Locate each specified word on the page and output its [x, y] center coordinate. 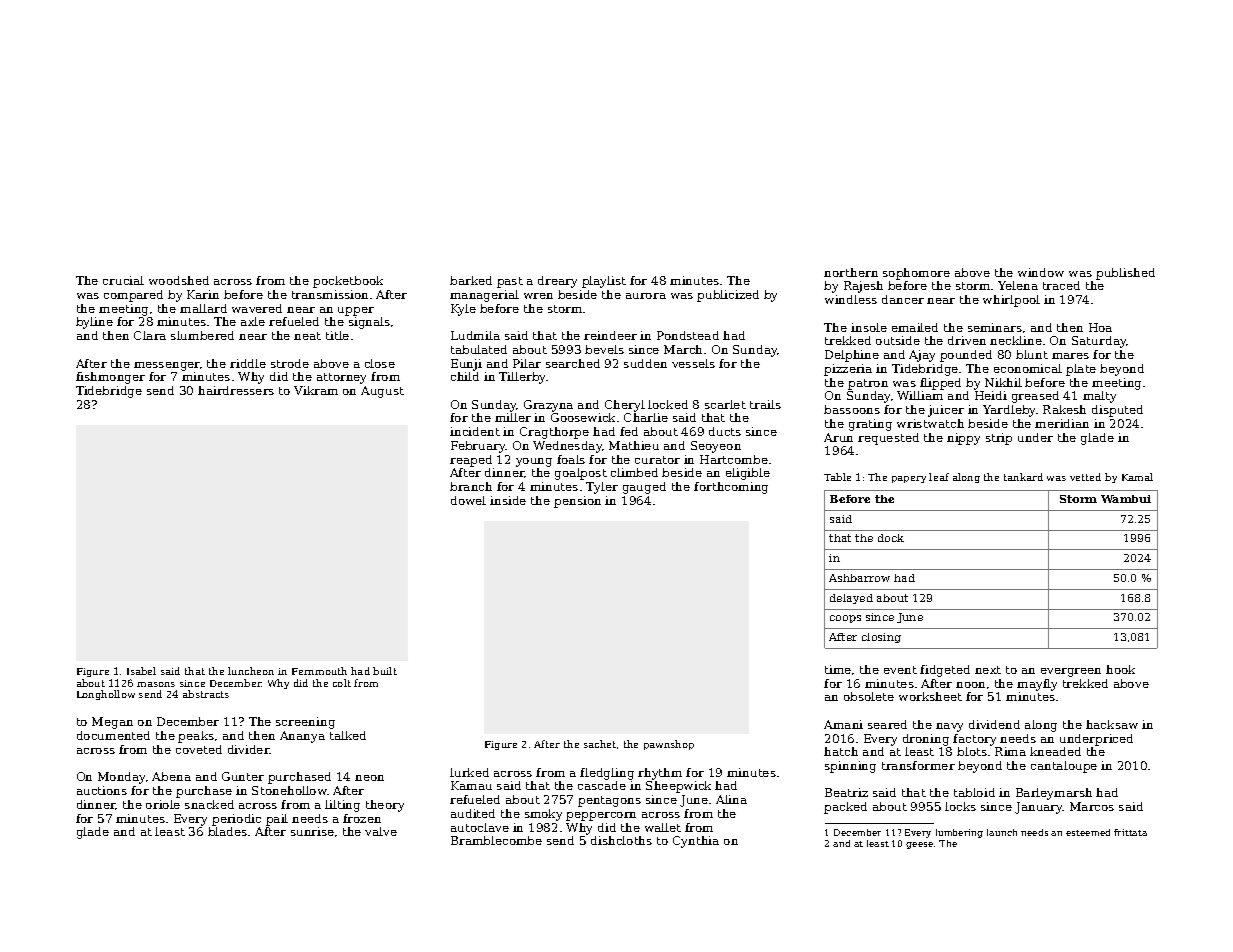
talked [348, 735]
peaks [196, 737]
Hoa [1100, 327]
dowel [468, 500]
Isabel [141, 671]
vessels [693, 363]
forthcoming [731, 488]
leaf [939, 477]
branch [471, 486]
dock [891, 538]
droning [926, 740]
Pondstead [688, 335]
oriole [163, 804]
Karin [203, 294]
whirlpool [1011, 301]
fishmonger [110, 378]
